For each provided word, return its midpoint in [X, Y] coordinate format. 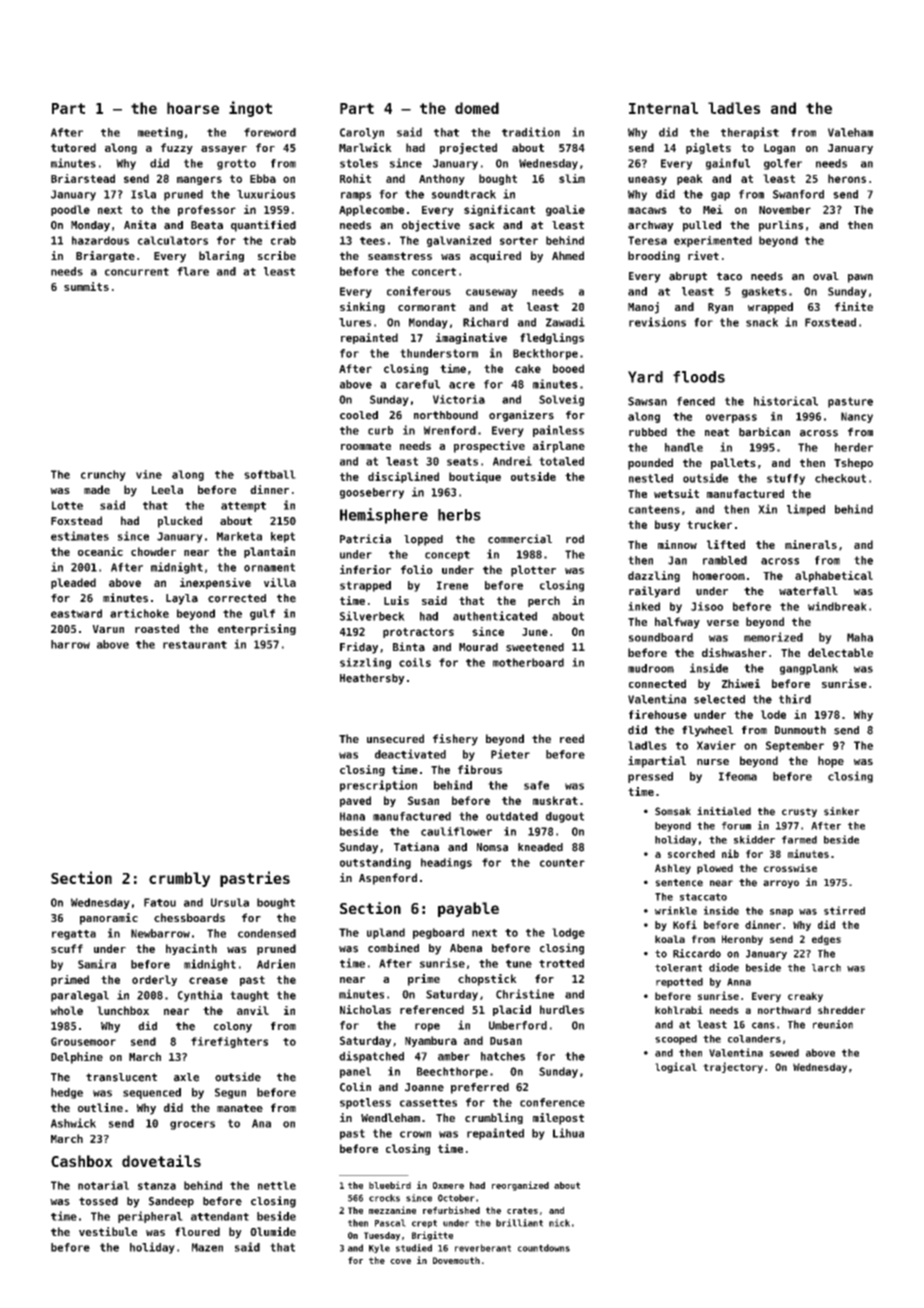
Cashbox [82, 1161]
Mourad [478, 647]
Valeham [850, 132]
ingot [250, 109]
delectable [840, 652]
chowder [153, 551]
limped [806, 510]
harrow [70, 644]
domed [477, 108]
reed [572, 738]
